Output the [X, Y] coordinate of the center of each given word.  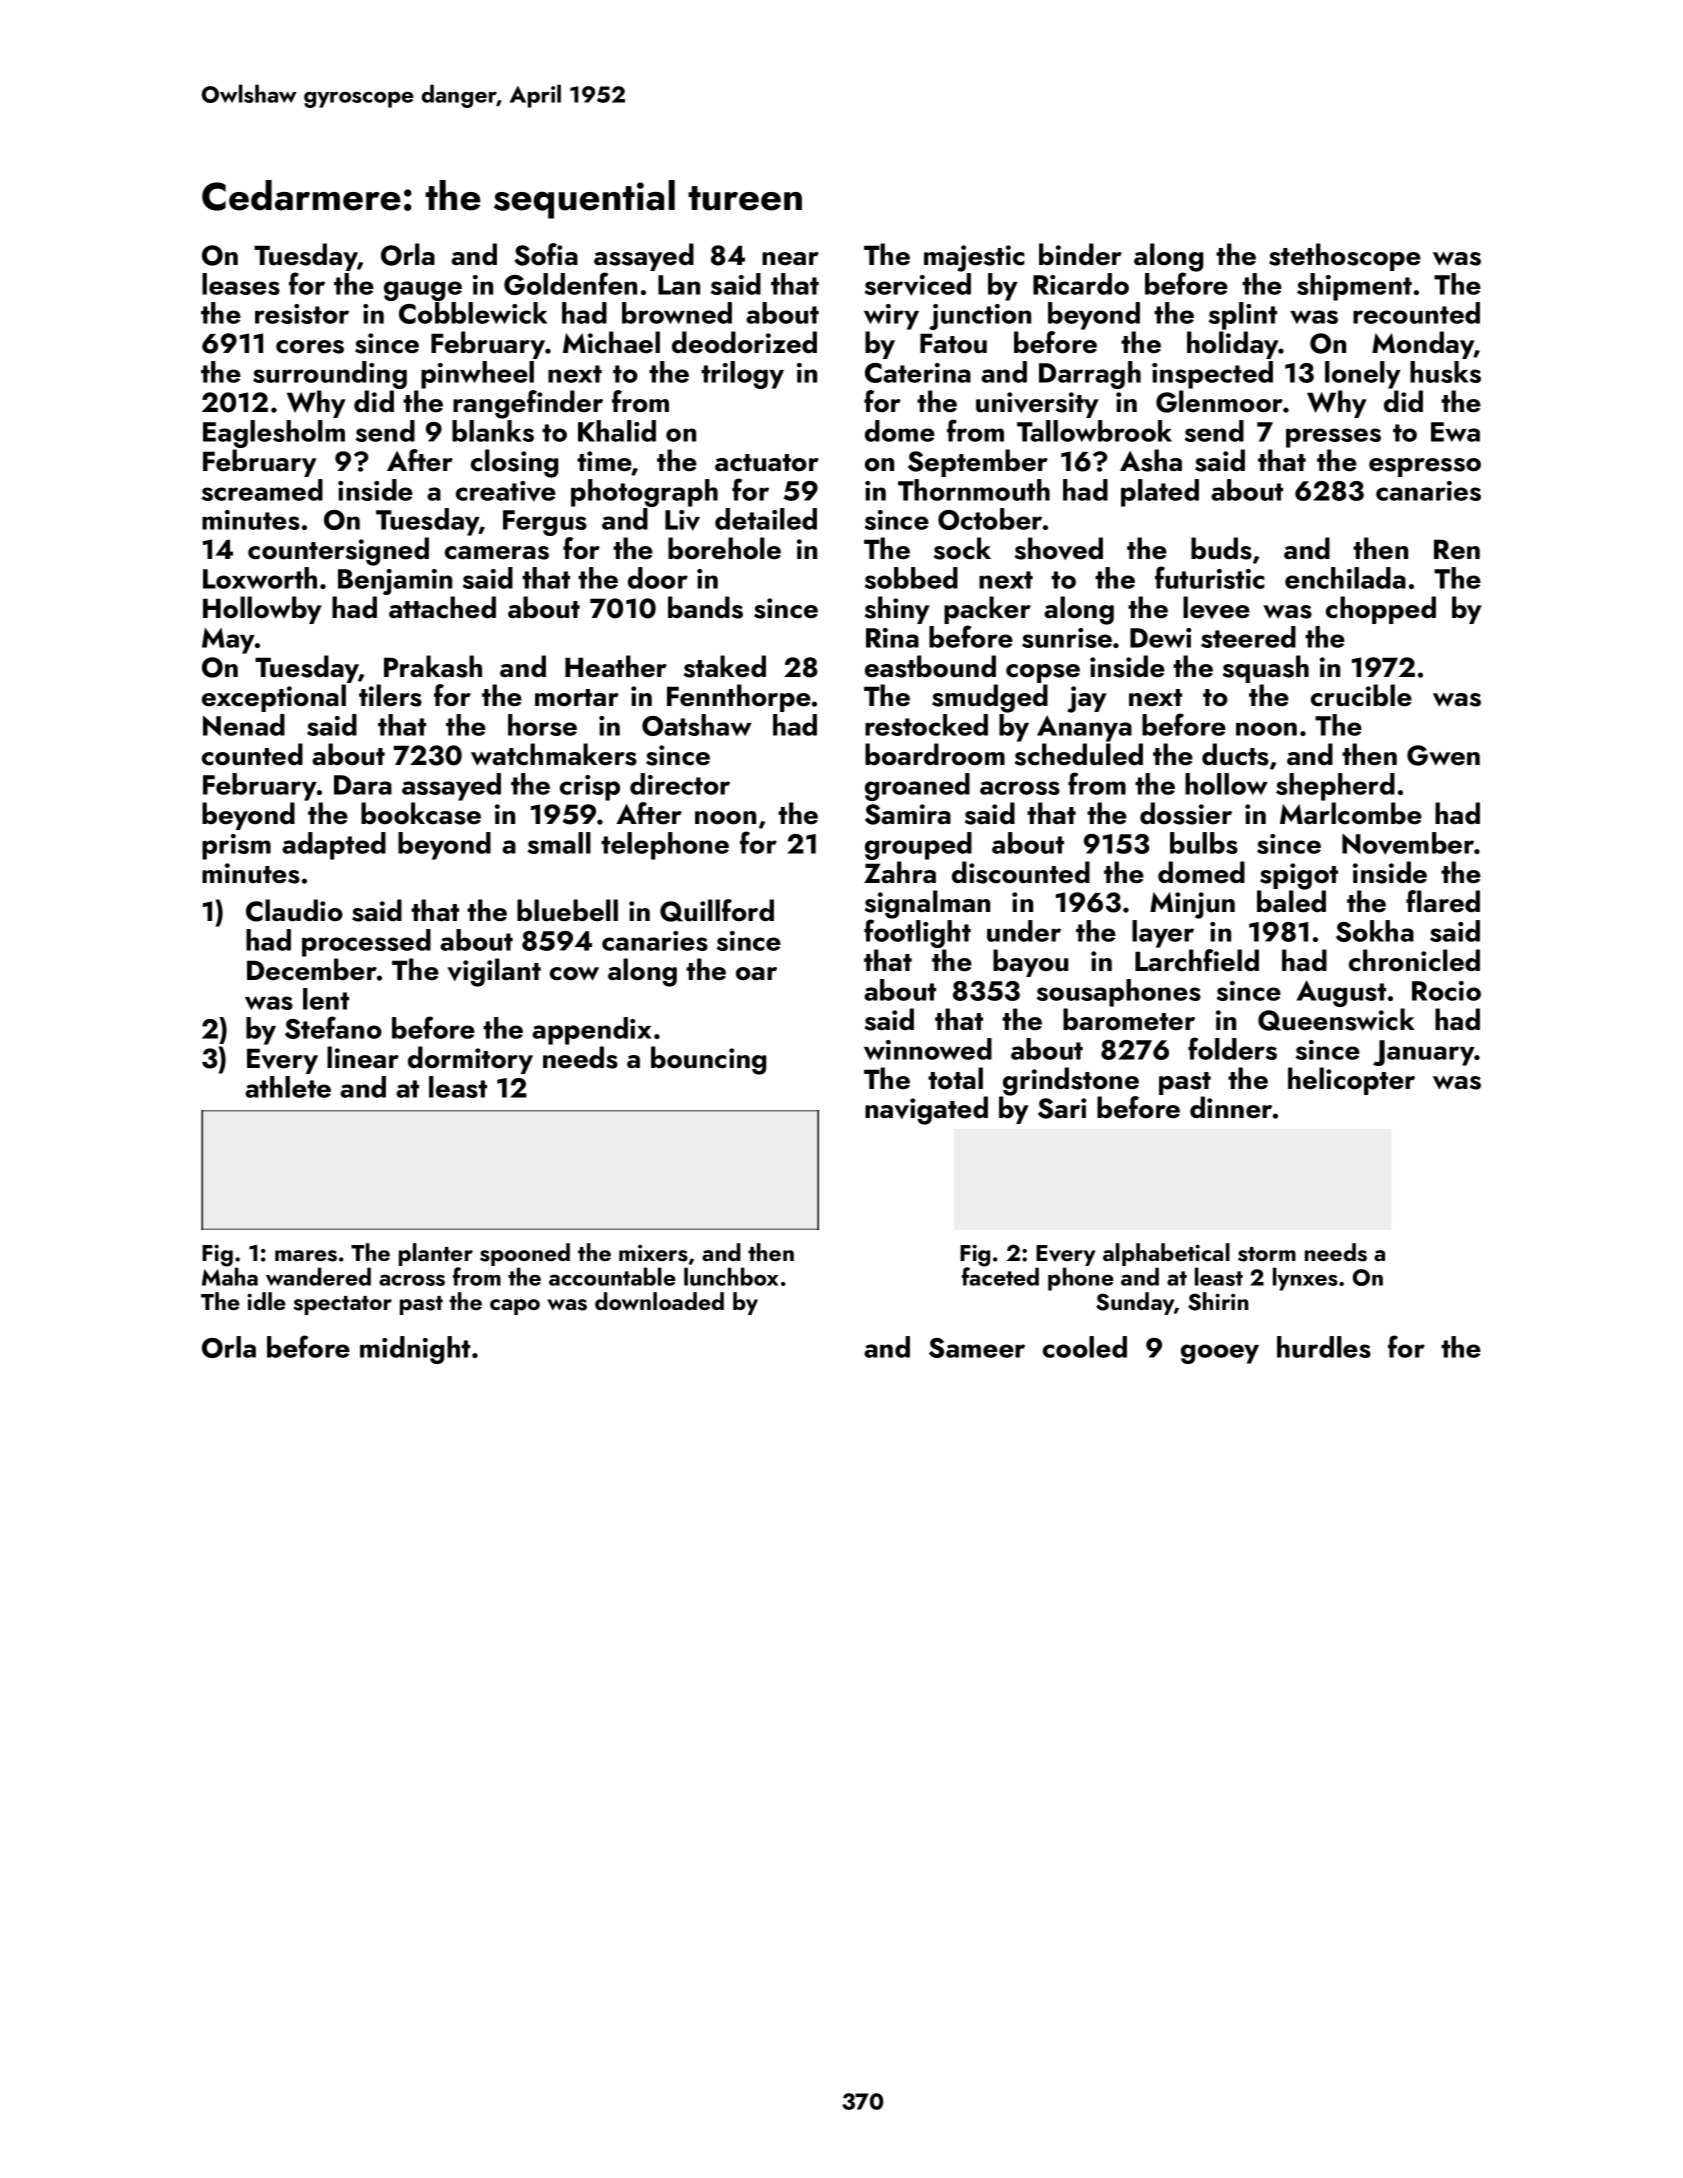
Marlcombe [1351, 813]
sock [962, 548]
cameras [497, 553]
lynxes [1305, 1279]
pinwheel [477, 375]
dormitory [470, 1060]
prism [236, 847]
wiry [891, 317]
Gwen [1443, 755]
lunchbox [731, 1276]
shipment [1354, 287]
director [680, 784]
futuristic [1209, 577]
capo [515, 1307]
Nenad [244, 725]
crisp [590, 788]
